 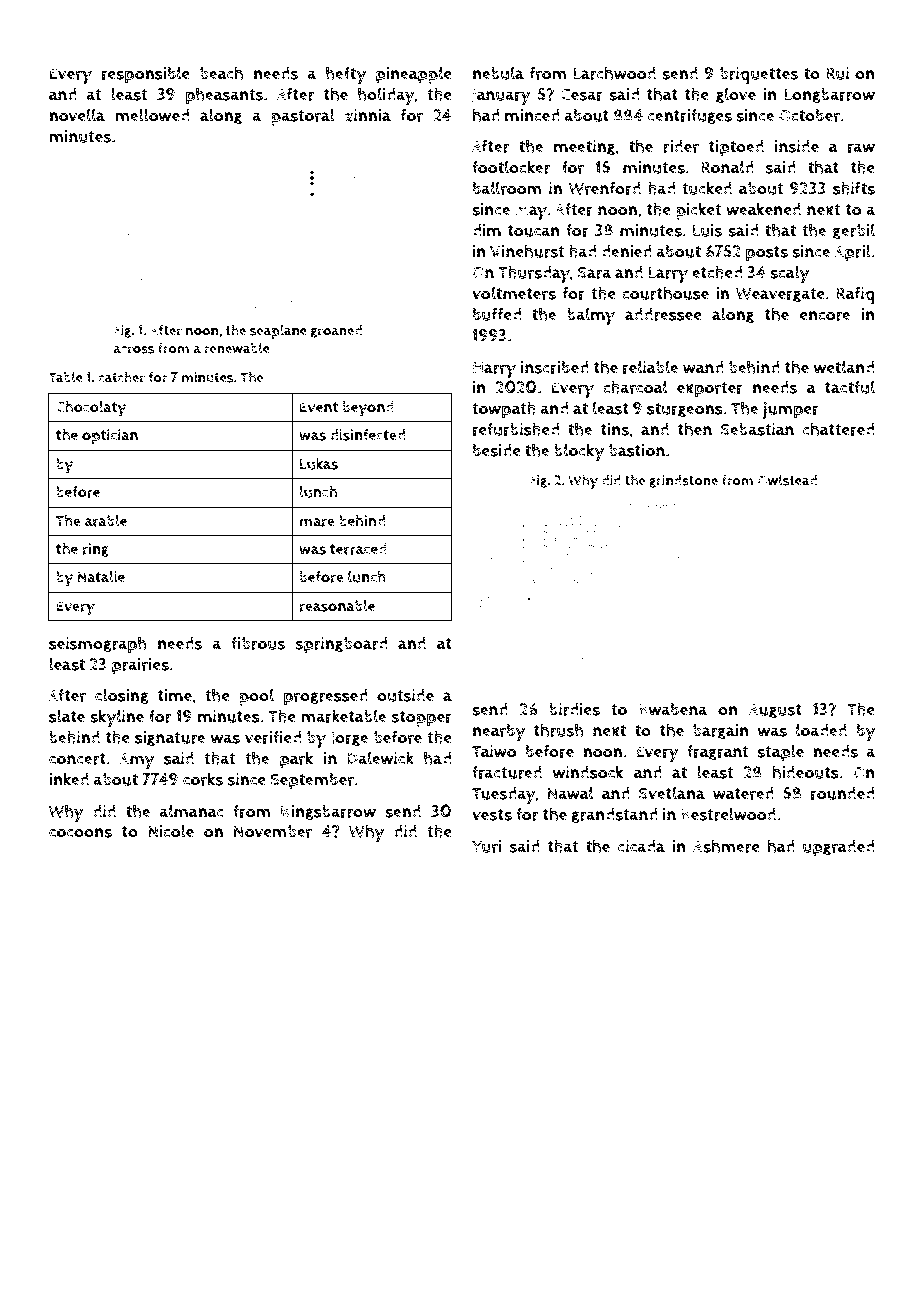 I want to click on groaned, so click(x=336, y=331).
